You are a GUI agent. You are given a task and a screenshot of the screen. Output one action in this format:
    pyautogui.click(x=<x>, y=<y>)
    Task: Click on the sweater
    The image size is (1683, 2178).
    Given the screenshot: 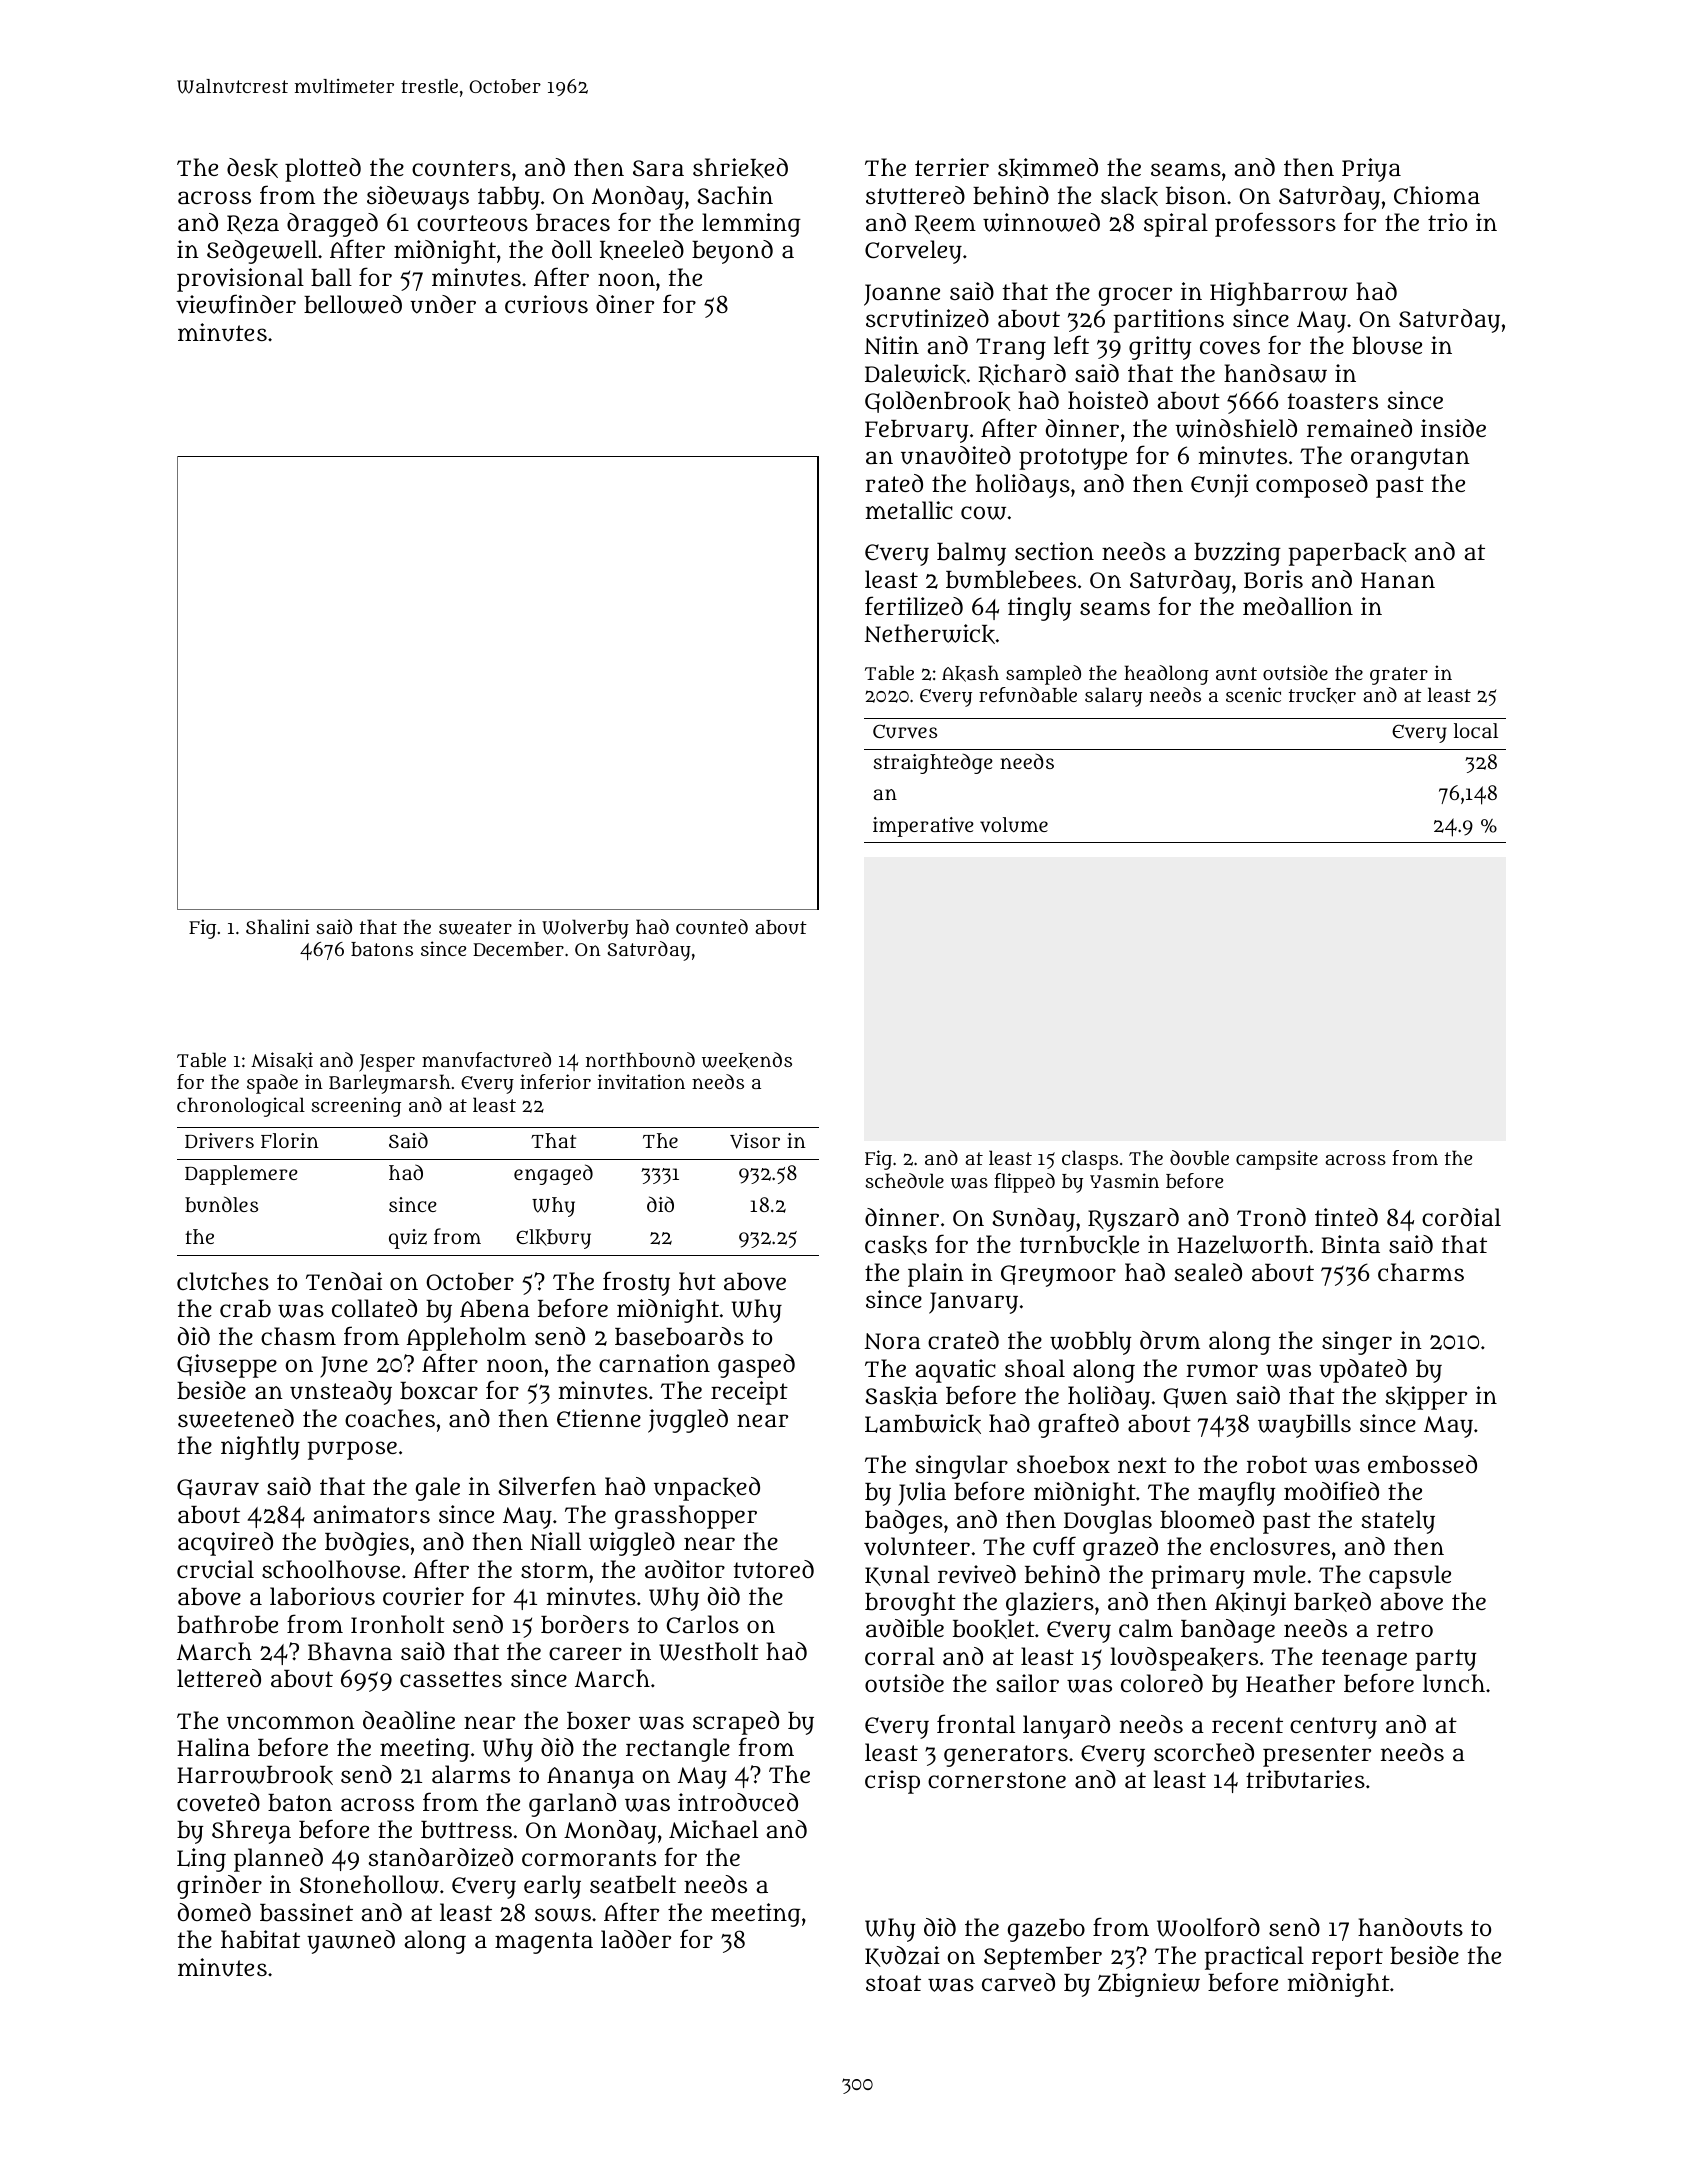 What is the action you would take?
    pyautogui.click(x=475, y=928)
